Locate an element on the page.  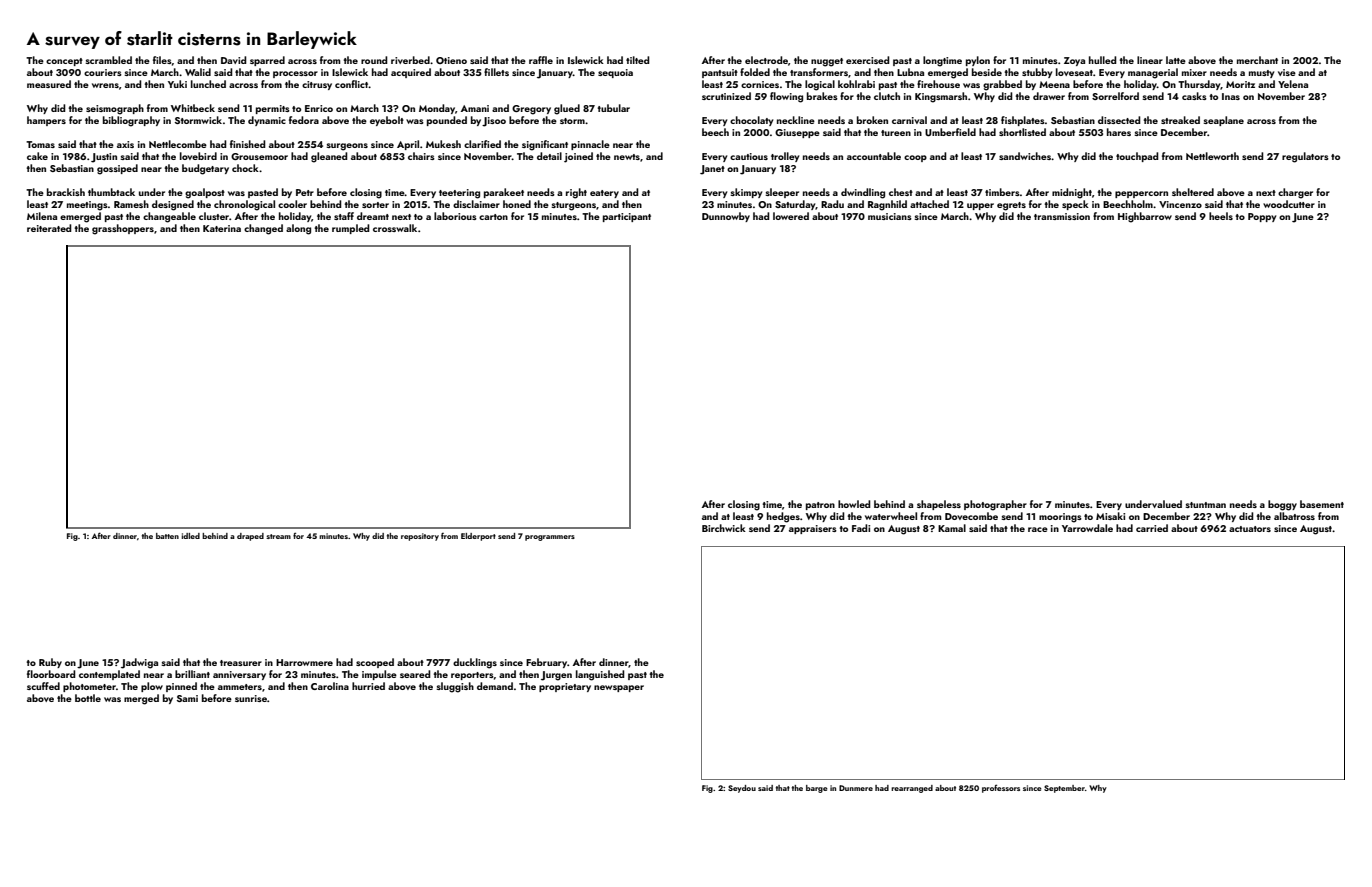
bottle is located at coordinates (88, 698).
